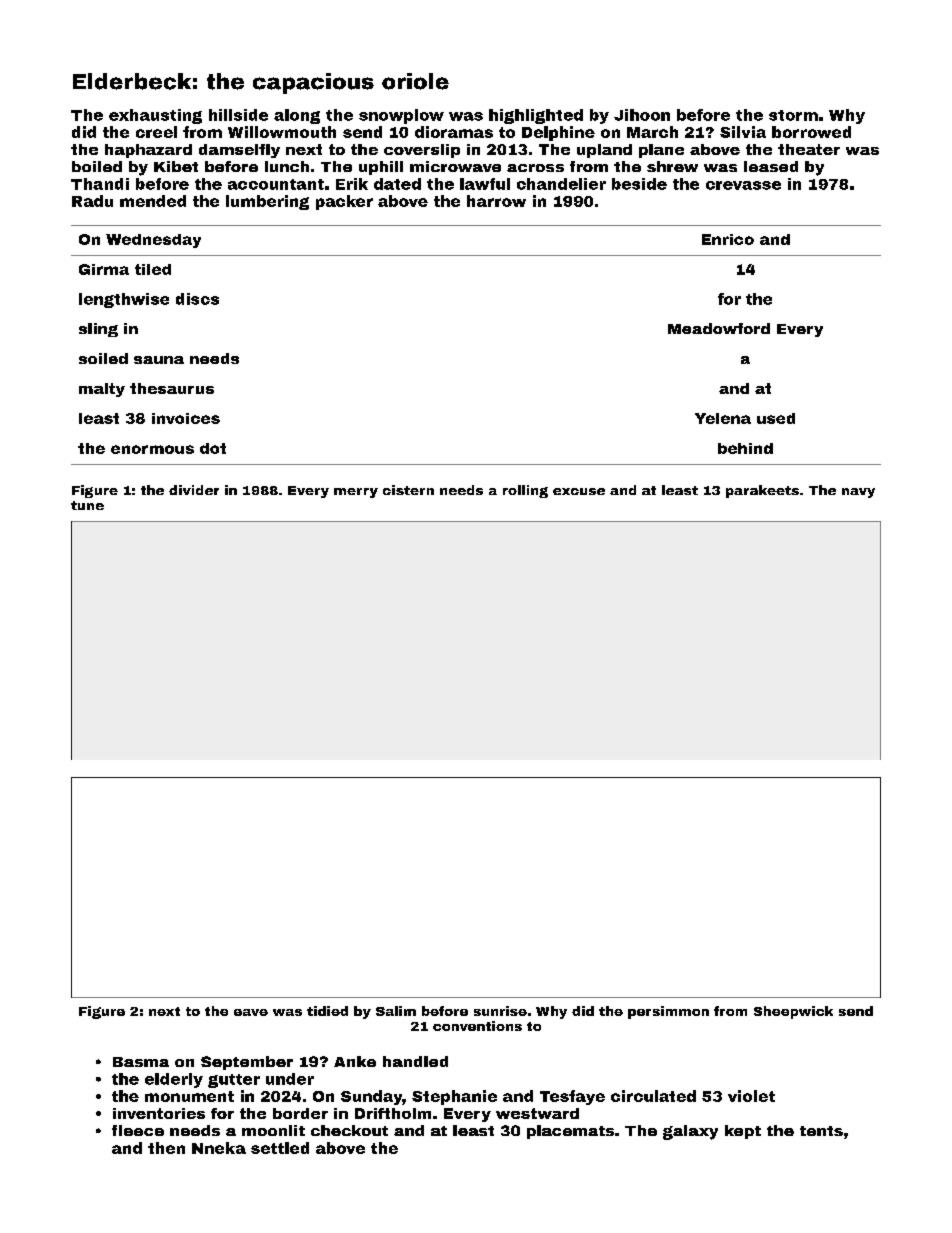 Image resolution: width=952 pixels, height=1233 pixels. Describe the element at coordinates (536, 116) in the page. I see `highlighted` at that location.
